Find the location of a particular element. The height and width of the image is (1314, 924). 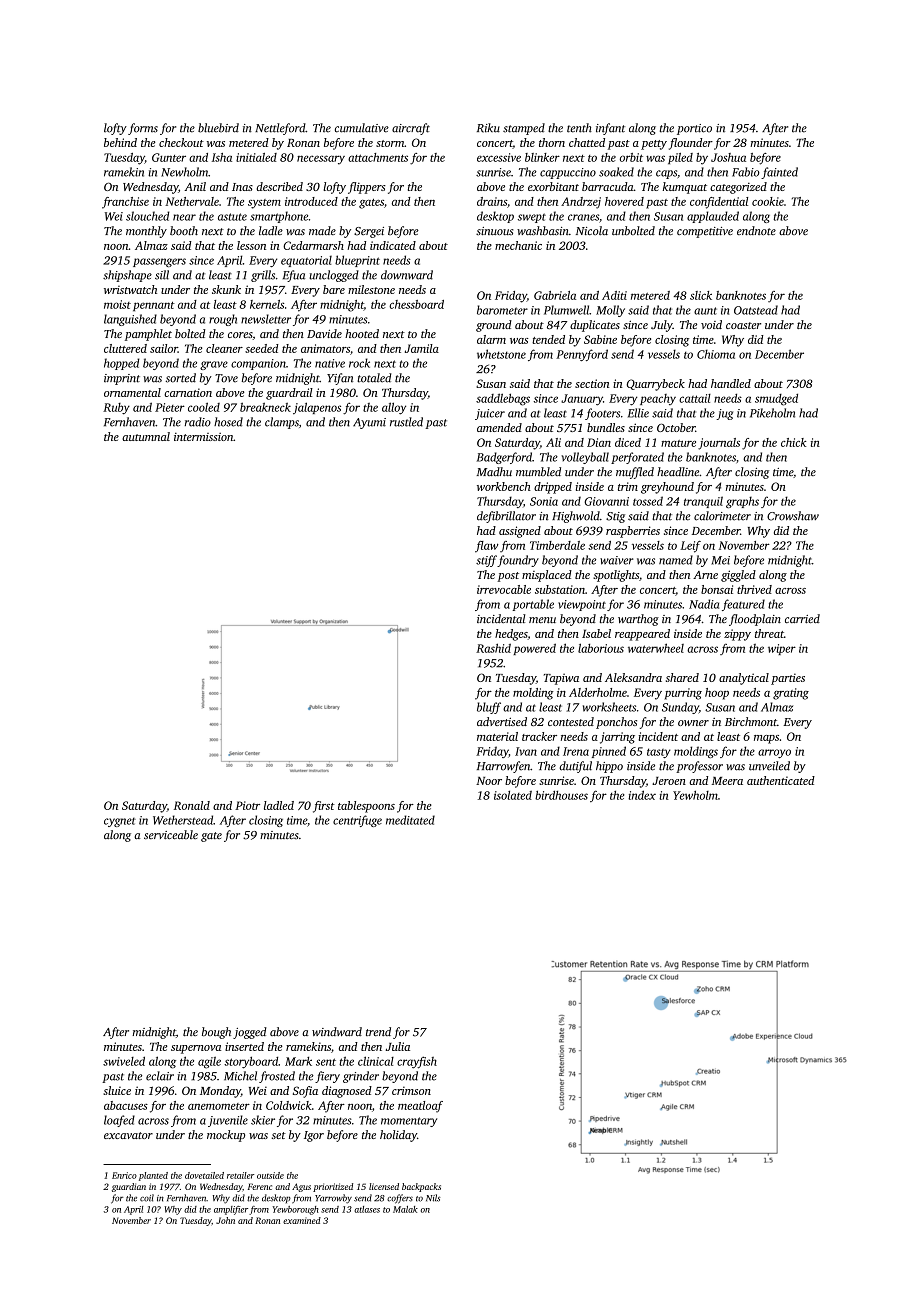

Nils is located at coordinates (433, 1198).
